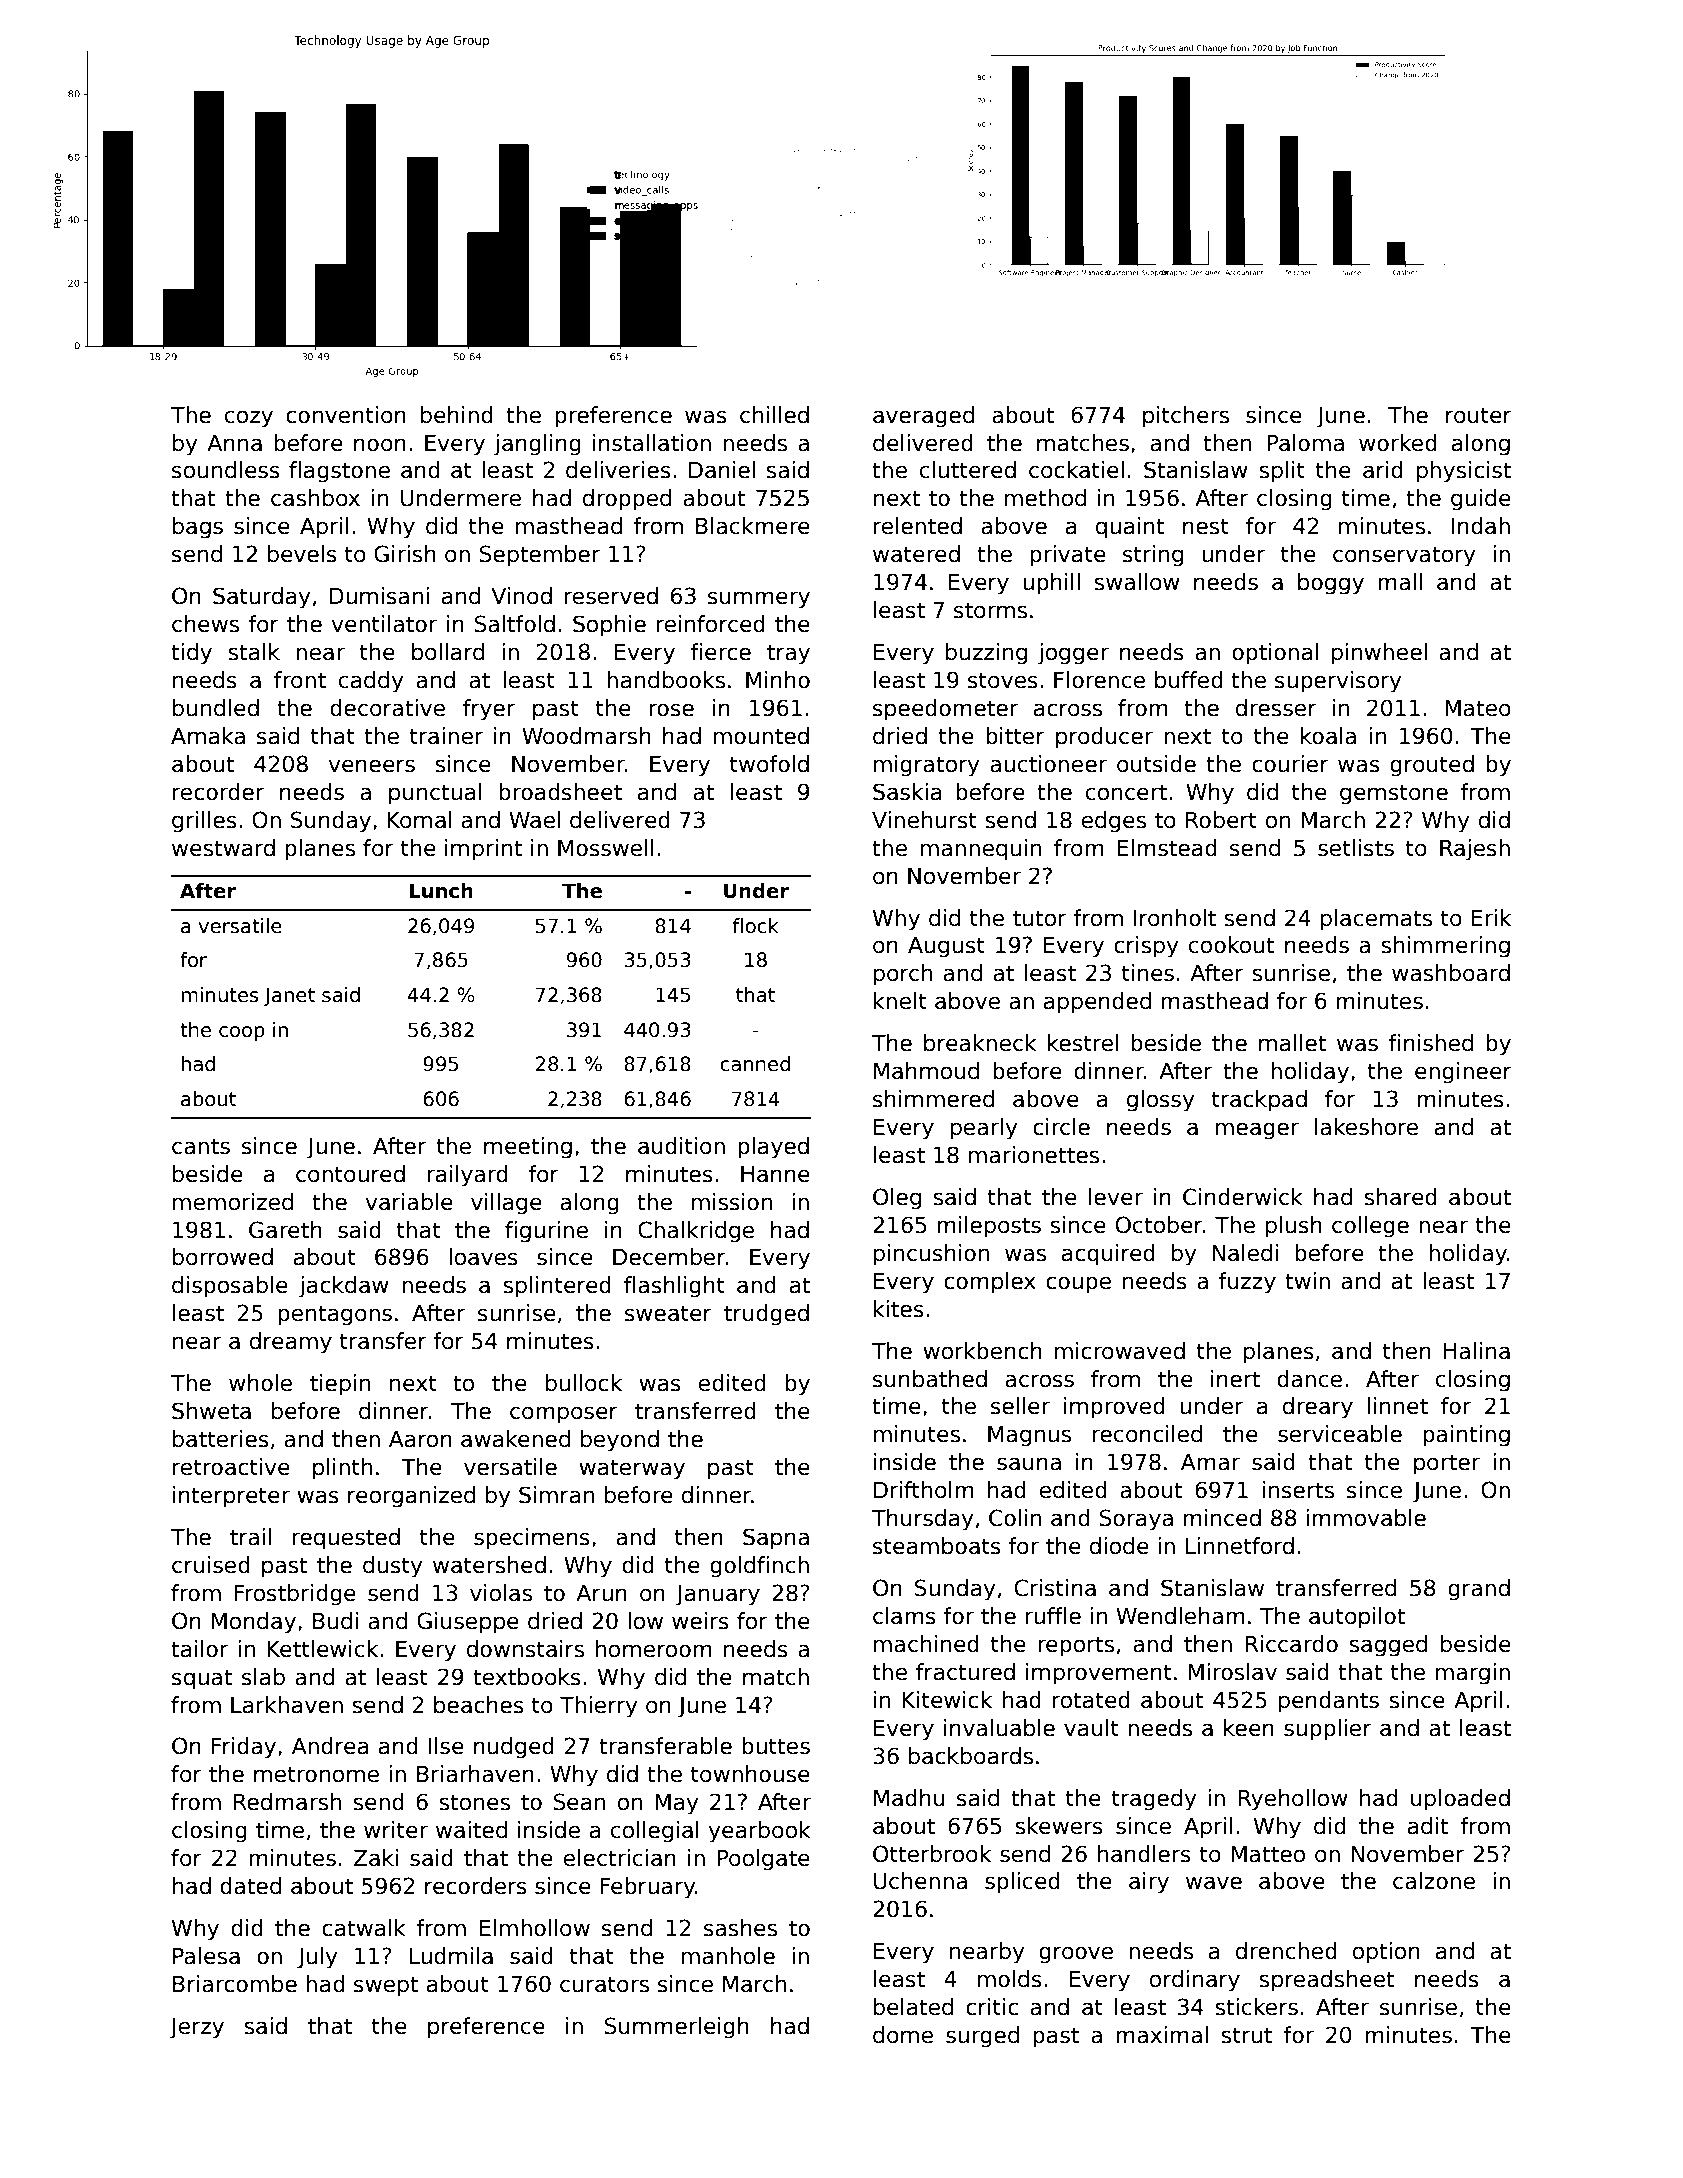 Image resolution: width=1683 pixels, height=2178 pixels. I want to click on drenched, so click(1286, 1951).
